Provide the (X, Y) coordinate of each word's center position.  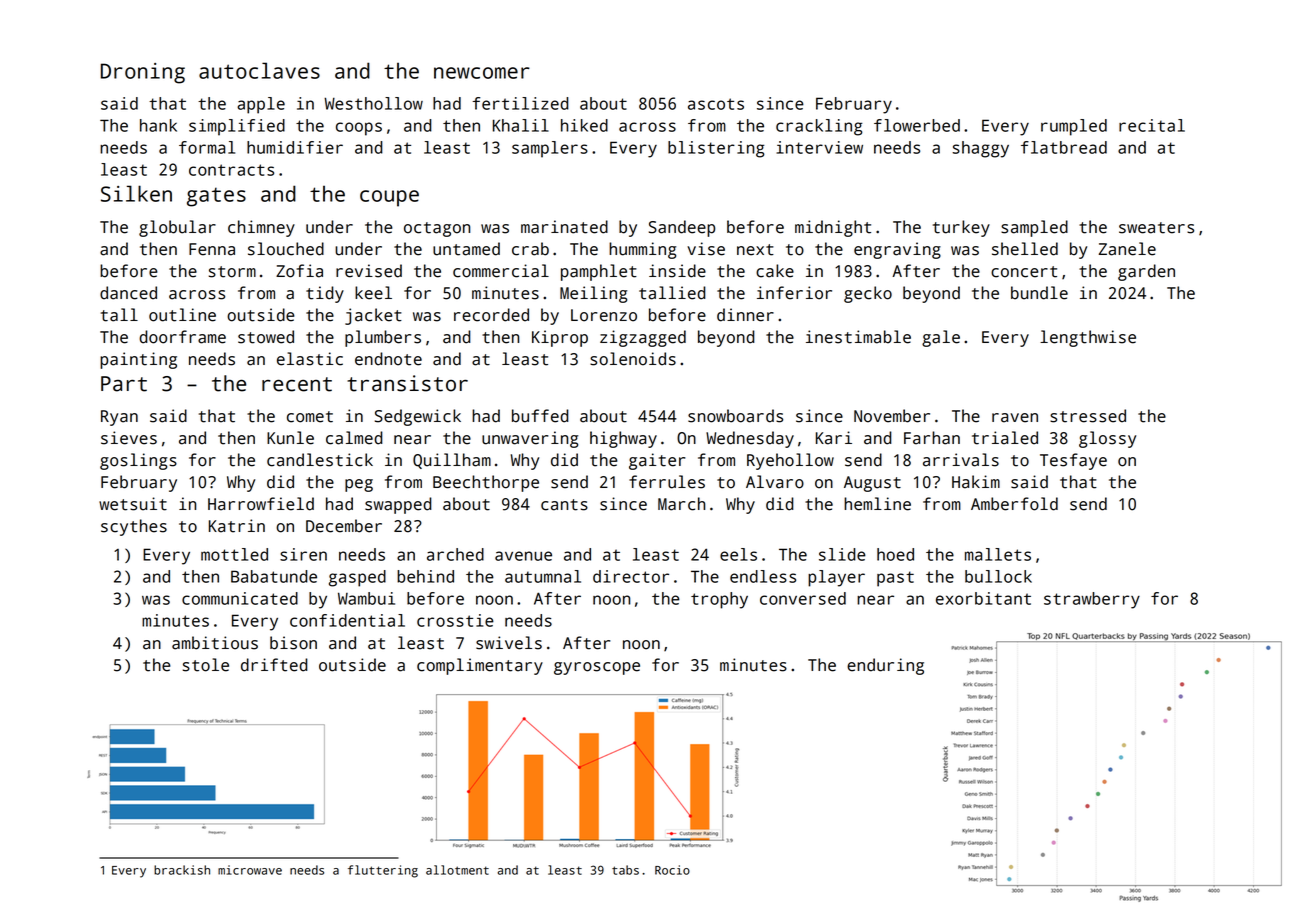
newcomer (482, 73)
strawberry (1092, 600)
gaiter (657, 461)
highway (623, 439)
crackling (819, 127)
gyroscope (597, 668)
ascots (716, 104)
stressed (1088, 416)
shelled (1025, 249)
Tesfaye (1073, 461)
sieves (129, 438)
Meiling (593, 294)
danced (128, 293)
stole (206, 665)
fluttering (383, 871)
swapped (398, 505)
